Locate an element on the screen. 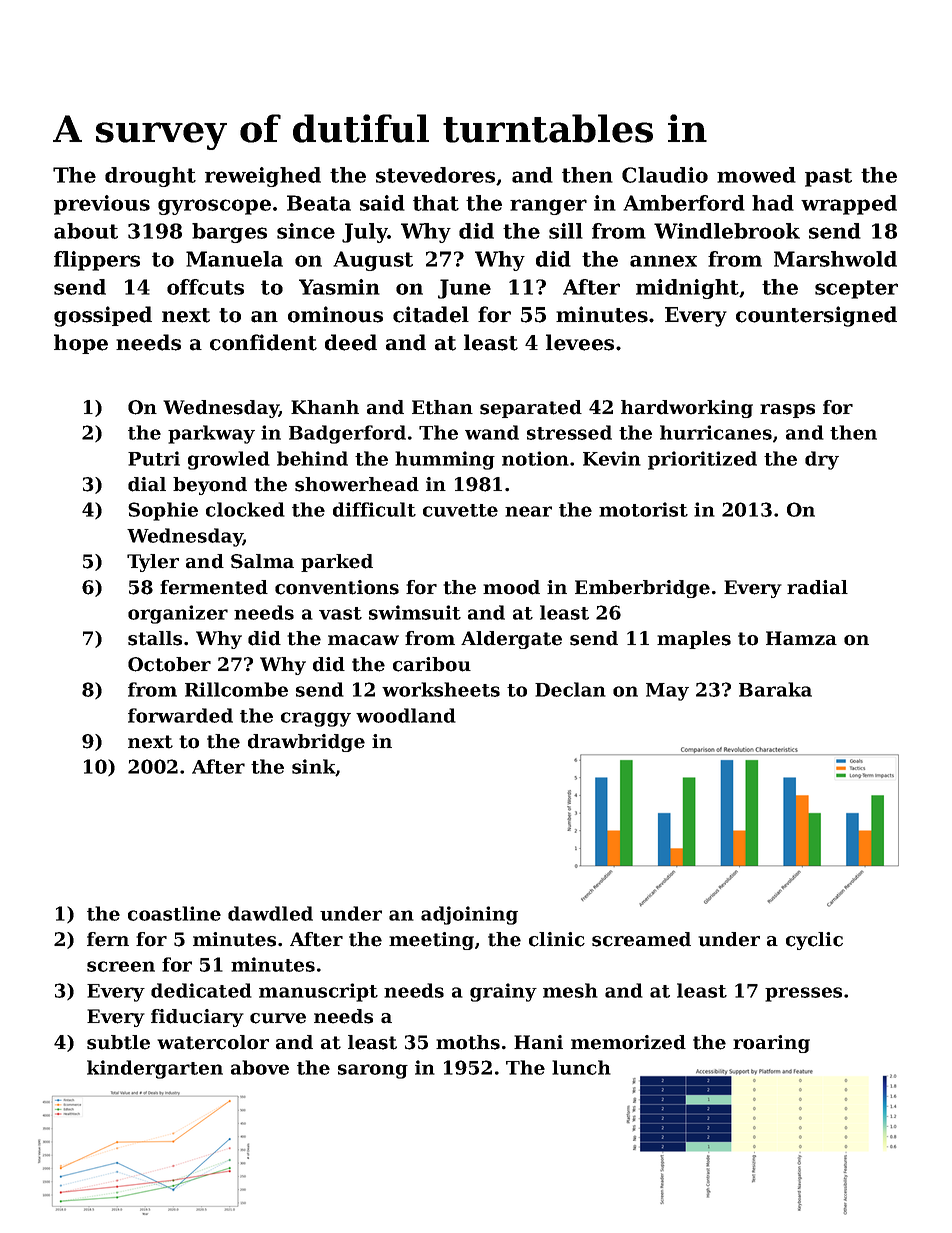 This screenshot has width=952, height=1233. swimsuit is located at coordinates (415, 612).
